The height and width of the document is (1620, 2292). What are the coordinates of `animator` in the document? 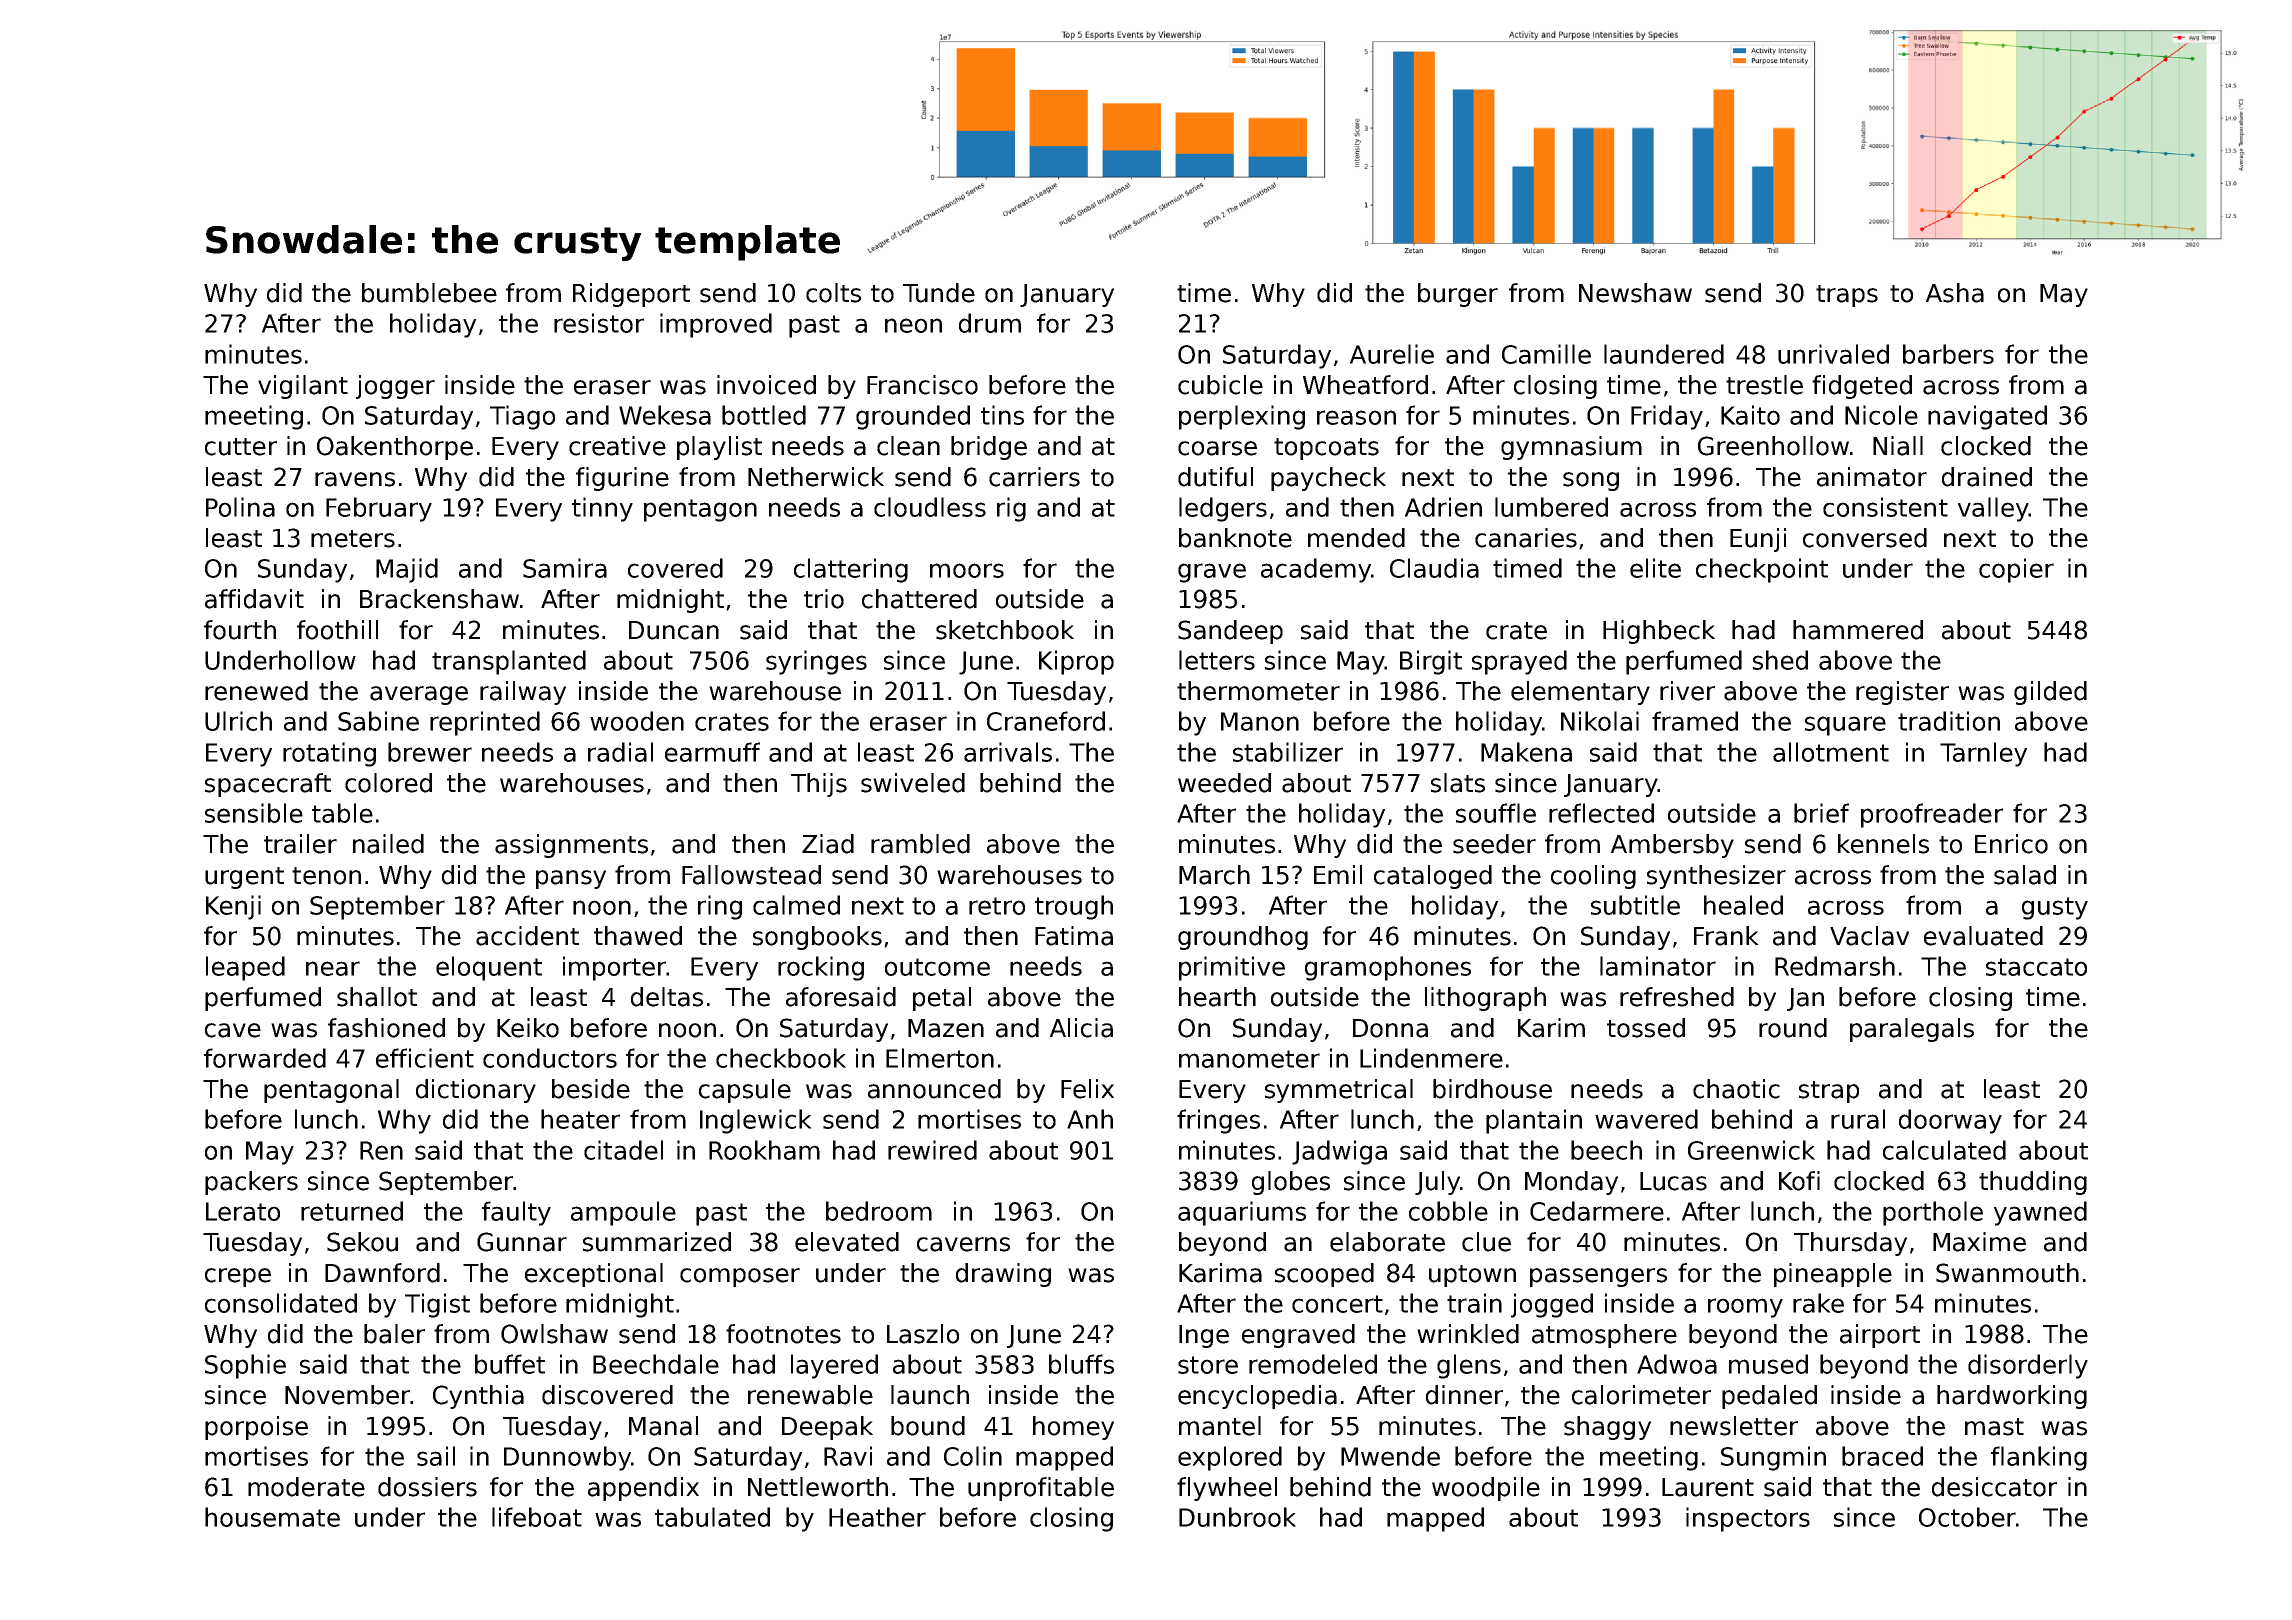 It's located at (1872, 477).
